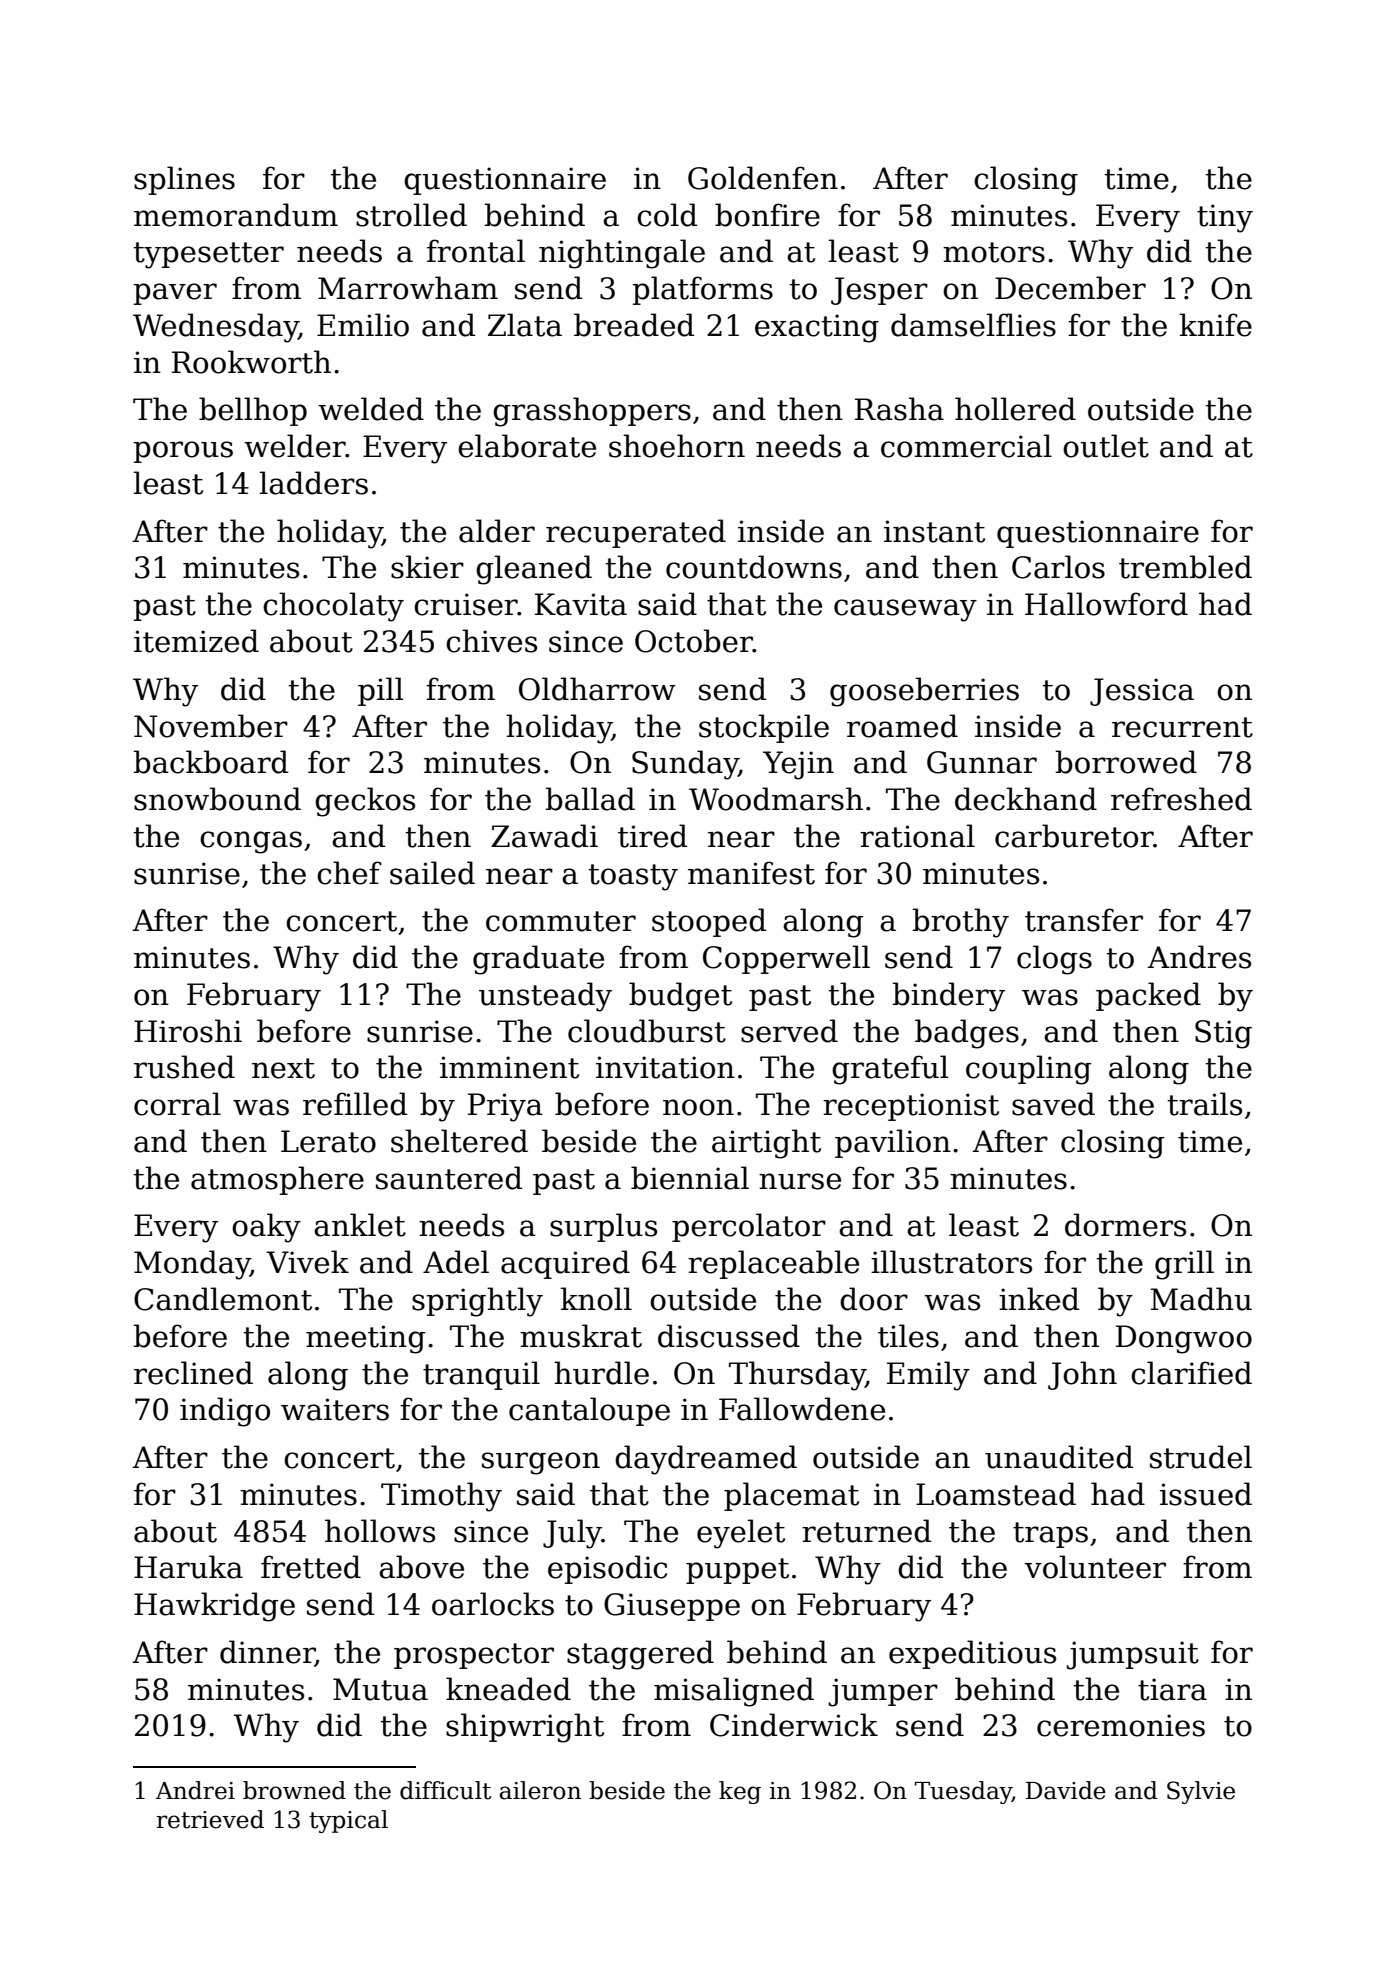  I want to click on borrowed, so click(1126, 762).
